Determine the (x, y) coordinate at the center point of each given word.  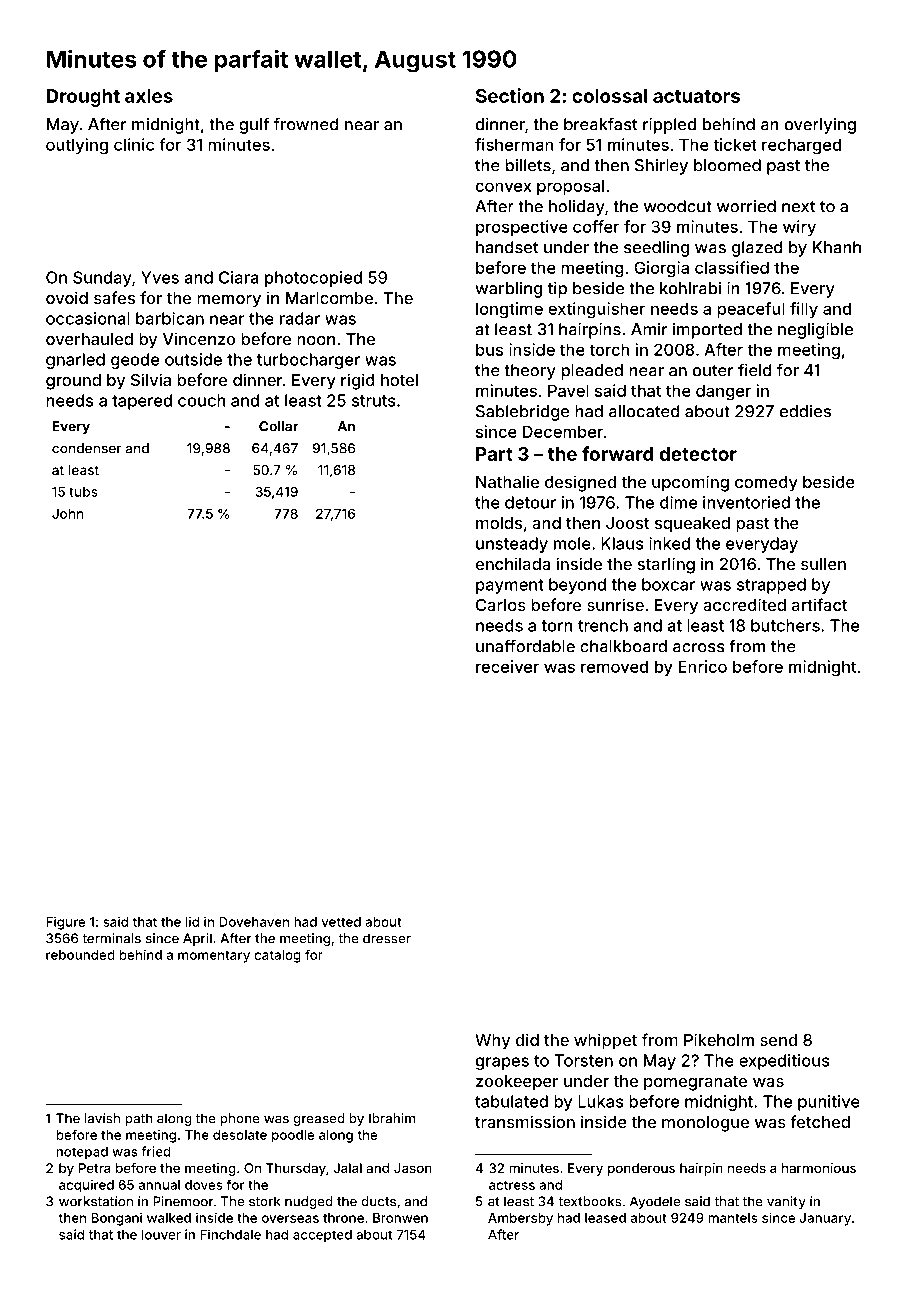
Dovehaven (254, 922)
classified (732, 267)
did (527, 1039)
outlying (77, 146)
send (778, 1040)
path (139, 1119)
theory (530, 372)
